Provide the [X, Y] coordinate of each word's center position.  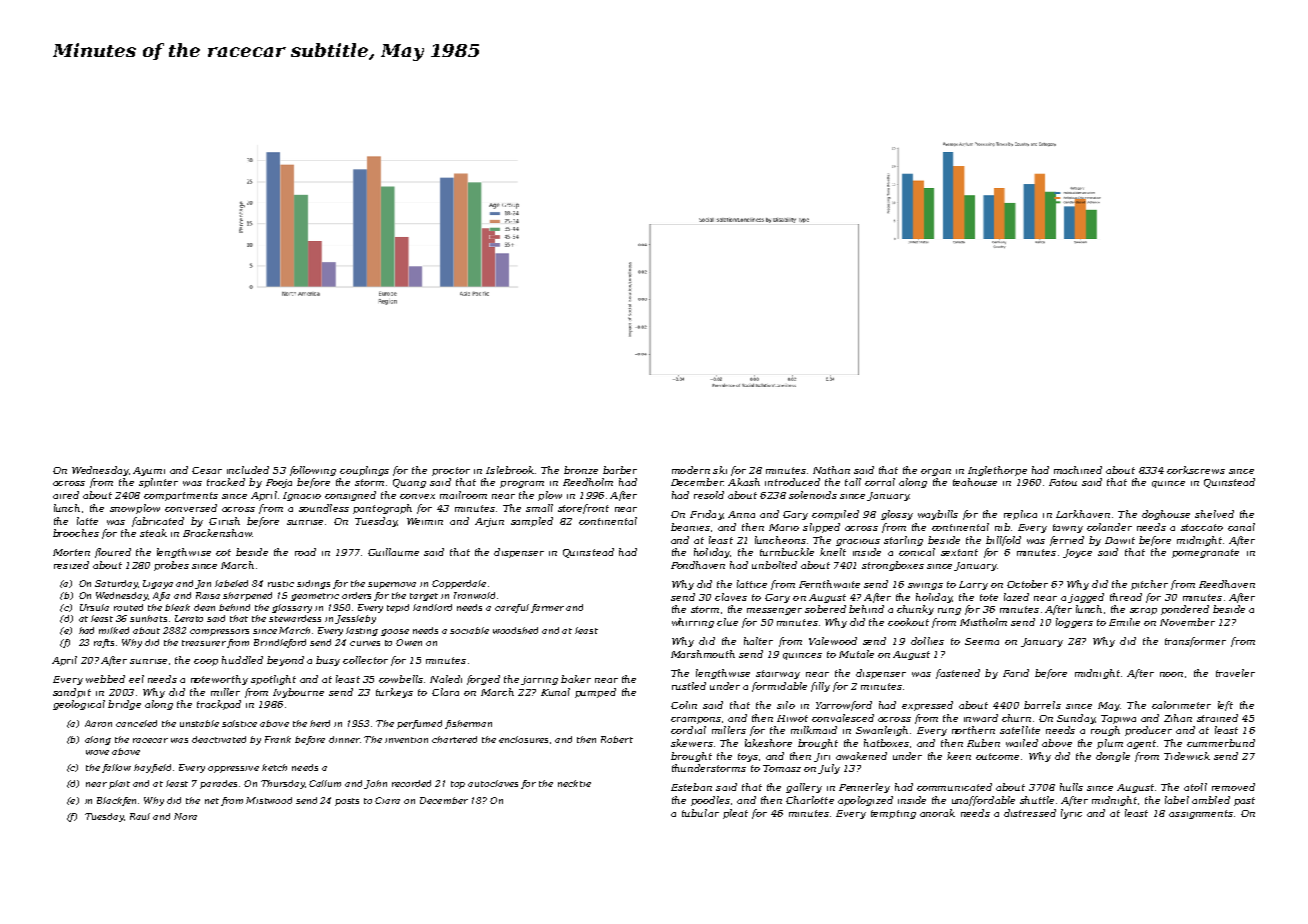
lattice [752, 584]
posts [347, 802]
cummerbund [1221, 743]
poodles [710, 801]
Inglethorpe [997, 471]
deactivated [219, 739]
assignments [1201, 814]
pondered [1185, 610]
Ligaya [158, 584]
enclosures [523, 739]
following [313, 471]
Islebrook [510, 470]
